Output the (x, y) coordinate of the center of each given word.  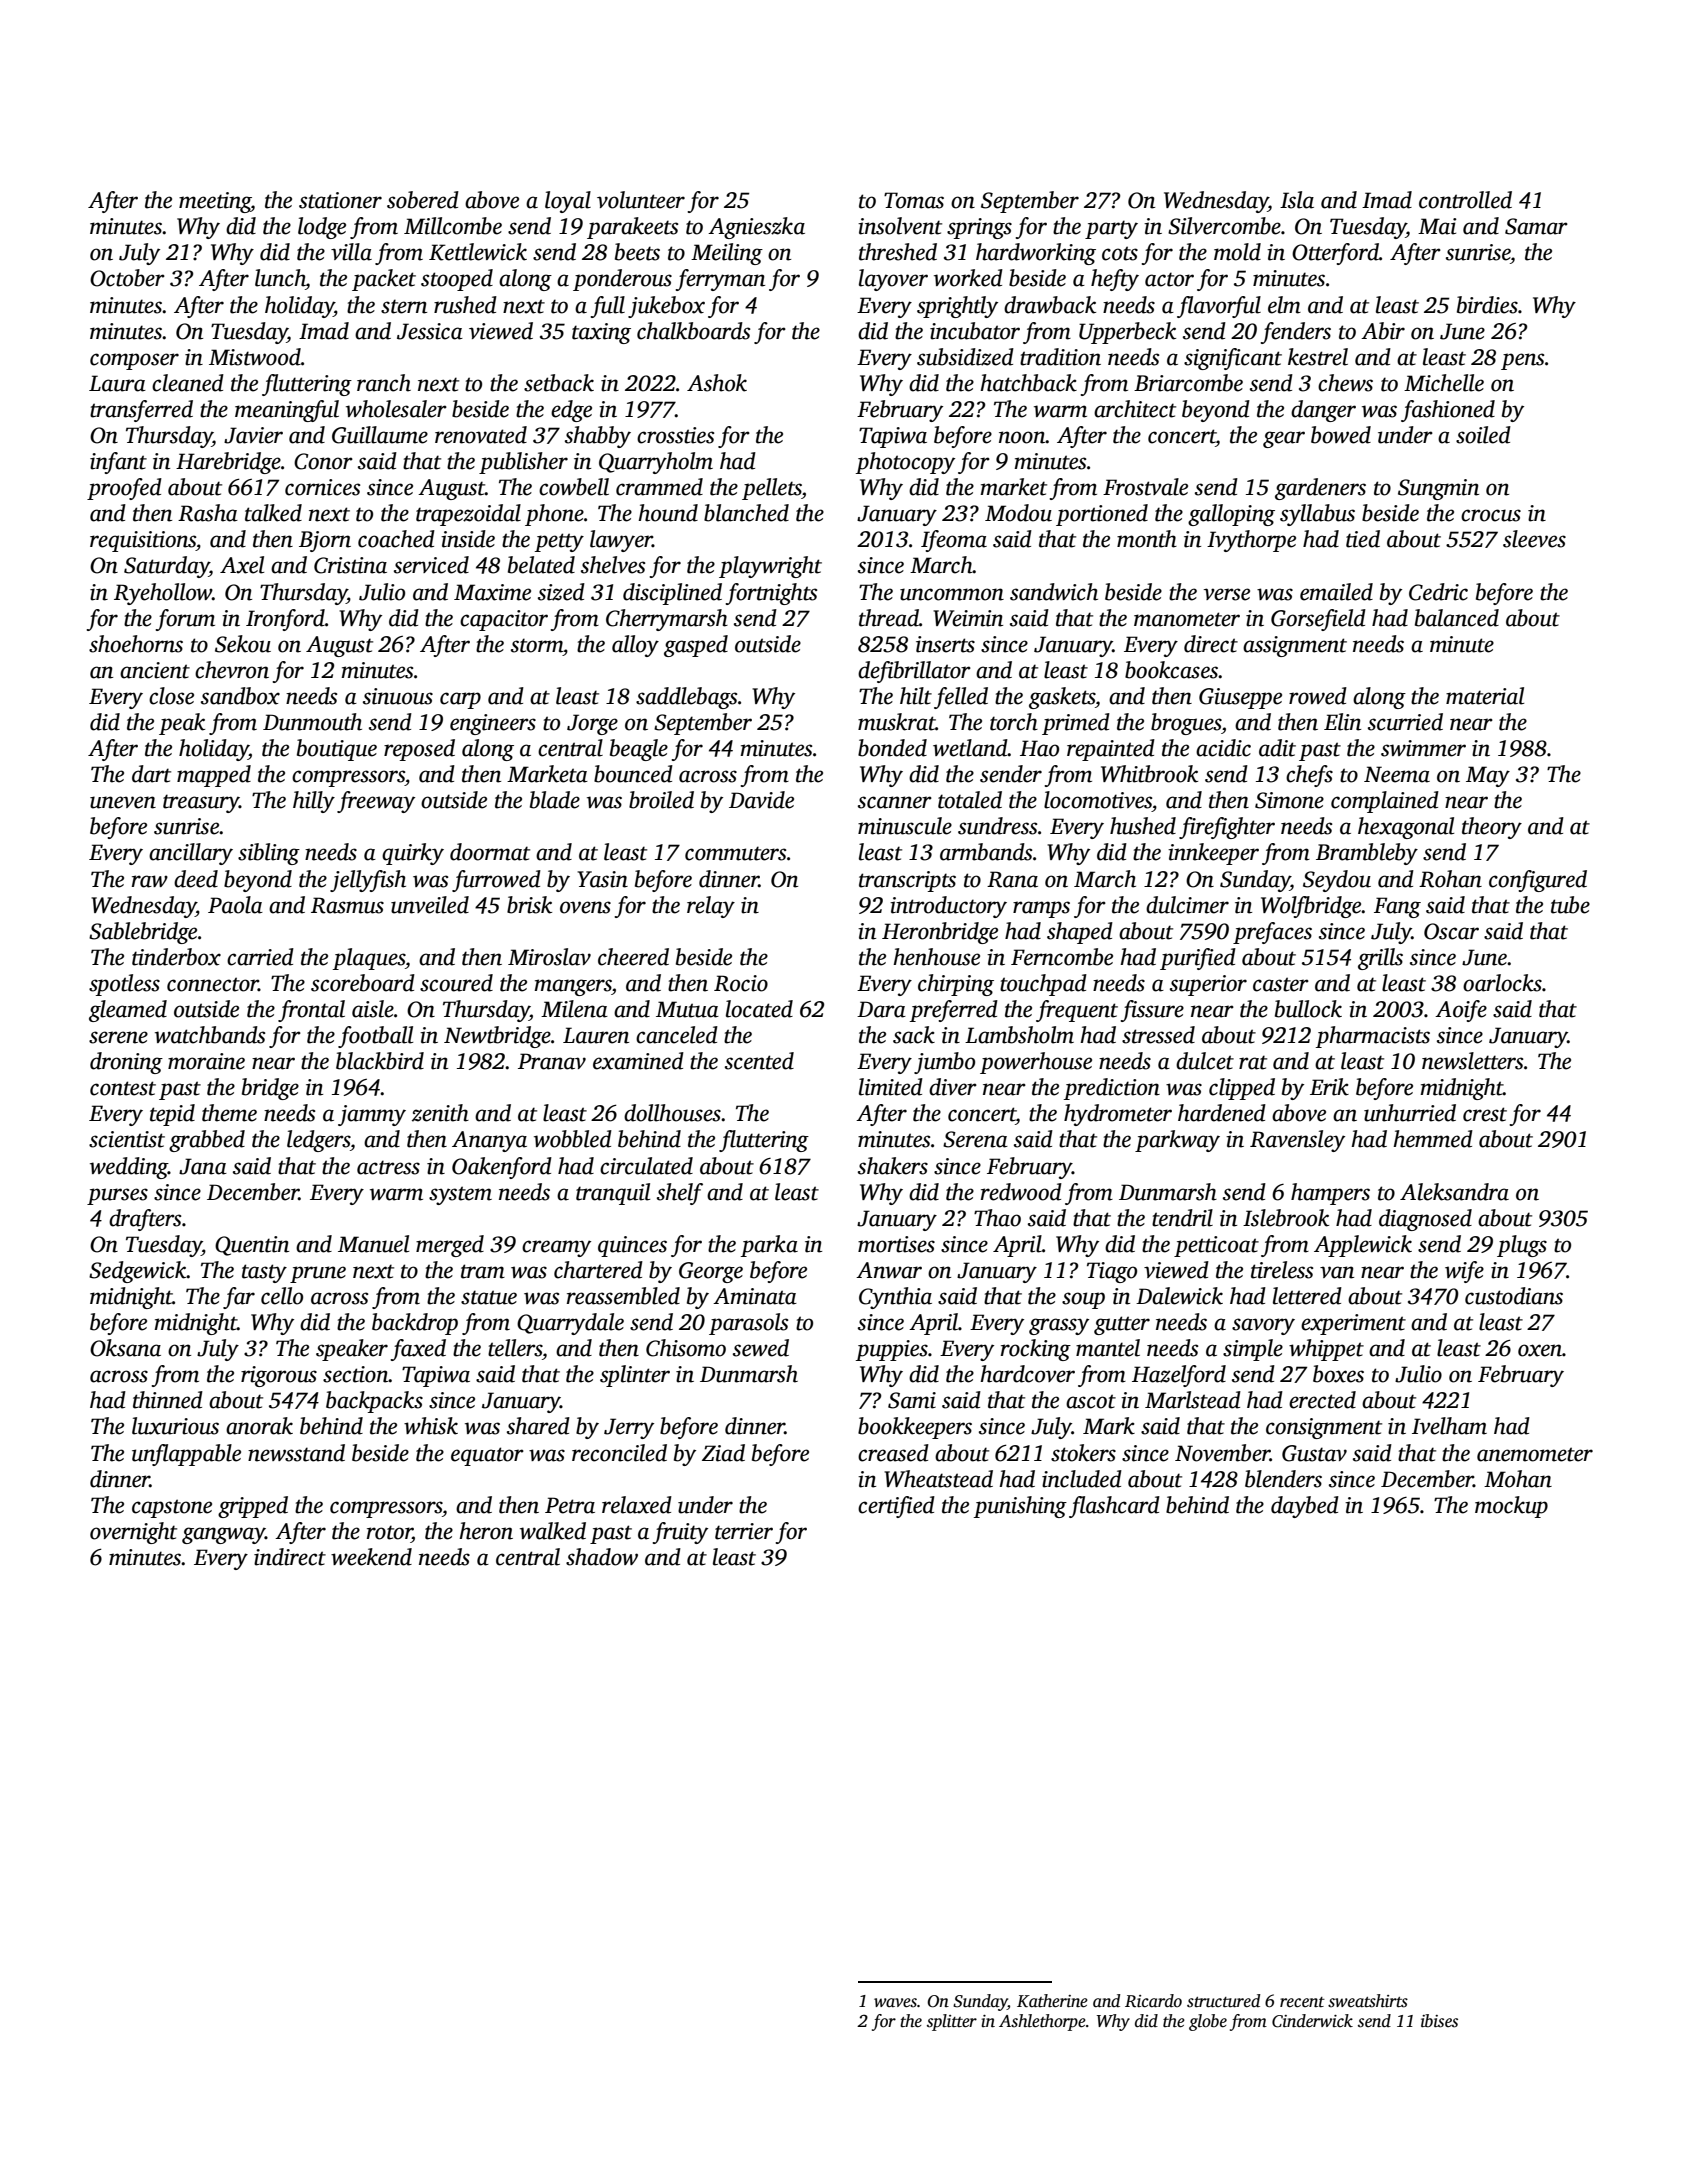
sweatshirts (1368, 2001)
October (127, 278)
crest (1485, 1114)
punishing (1020, 1507)
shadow (602, 1557)
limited (891, 1087)
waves (895, 2003)
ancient (155, 670)
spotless (124, 985)
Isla (1297, 200)
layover (893, 280)
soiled (1483, 435)
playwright (770, 567)
